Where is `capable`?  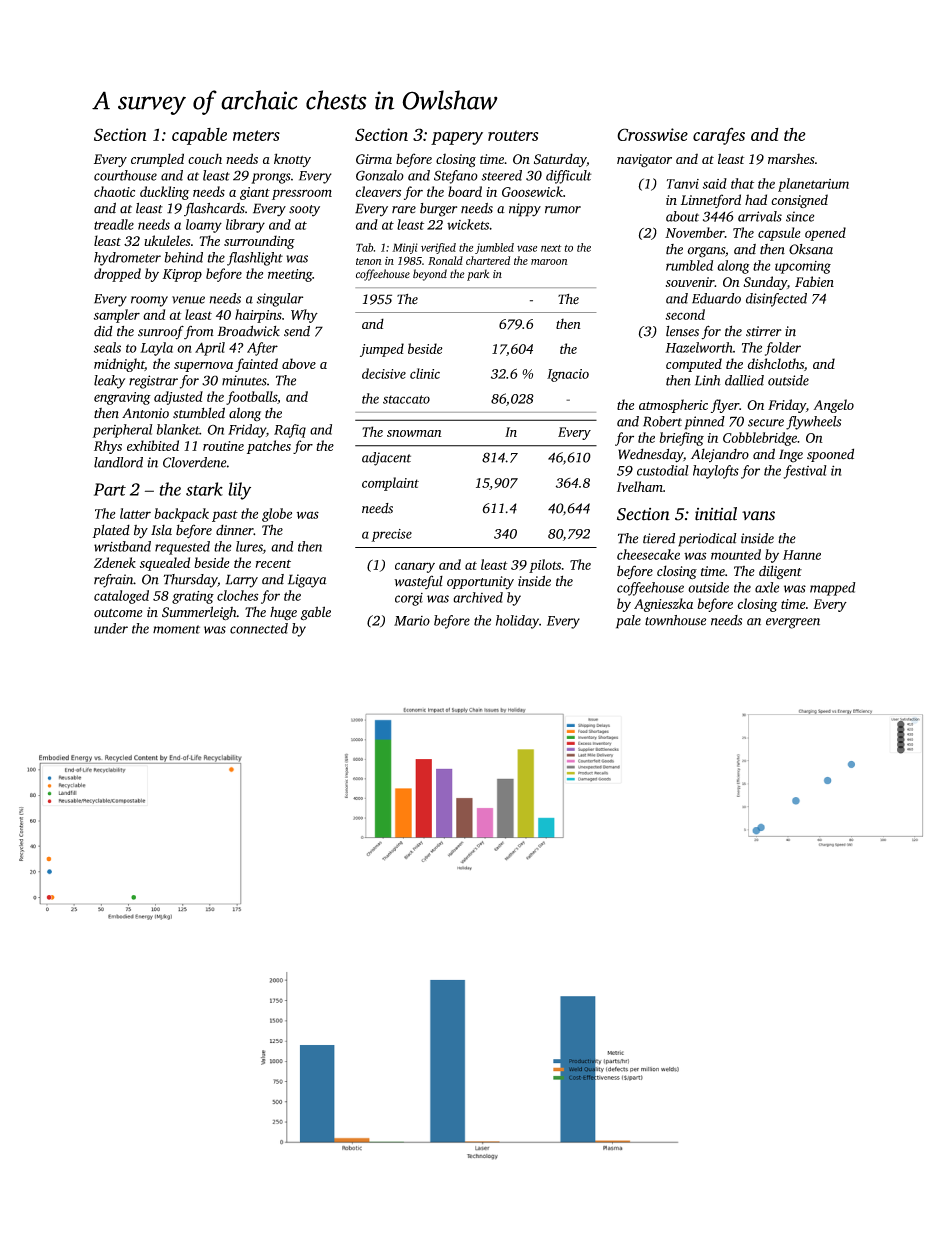
capable is located at coordinates (199, 136).
